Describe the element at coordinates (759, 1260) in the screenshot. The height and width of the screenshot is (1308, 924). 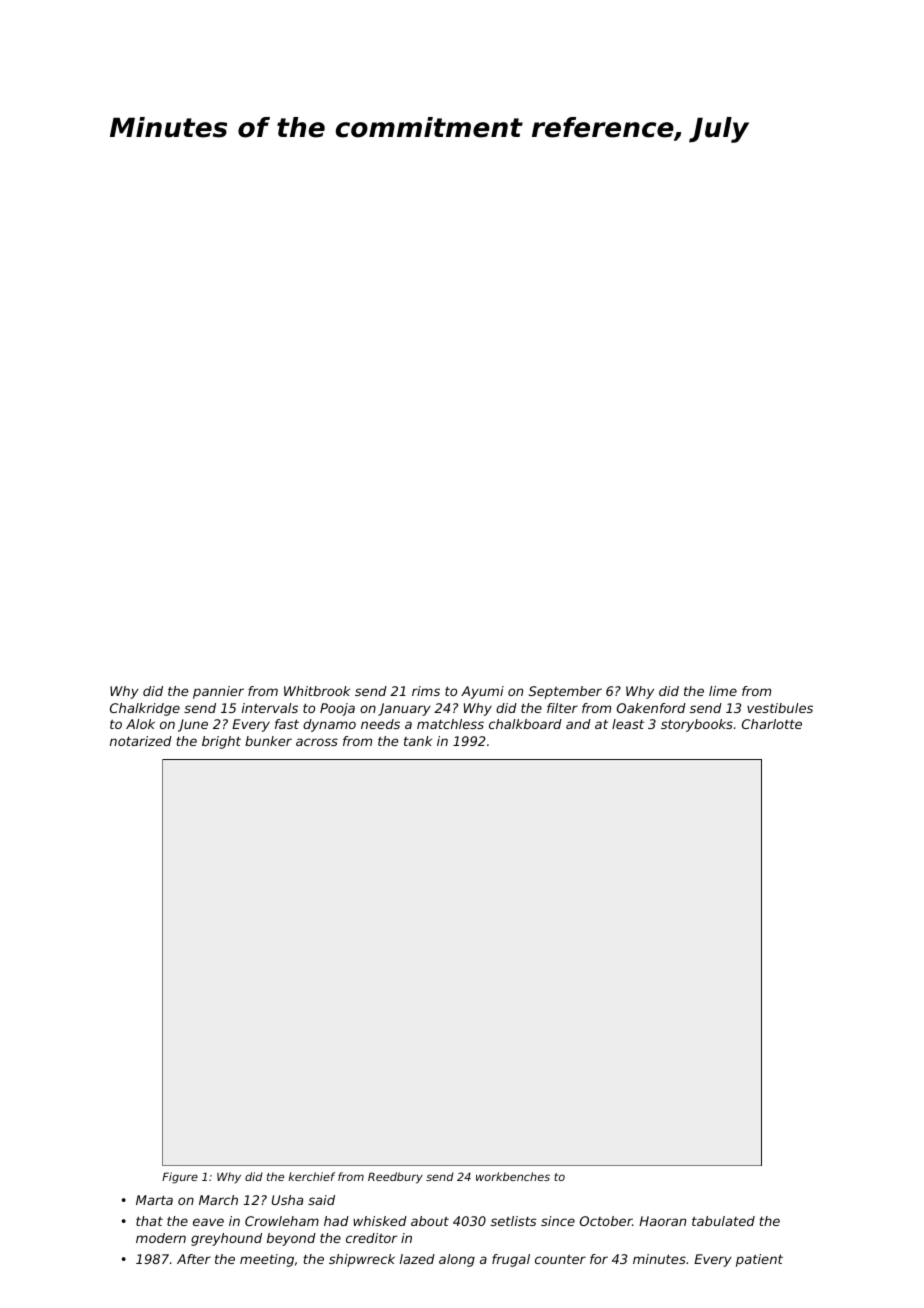
I see `patient` at that location.
